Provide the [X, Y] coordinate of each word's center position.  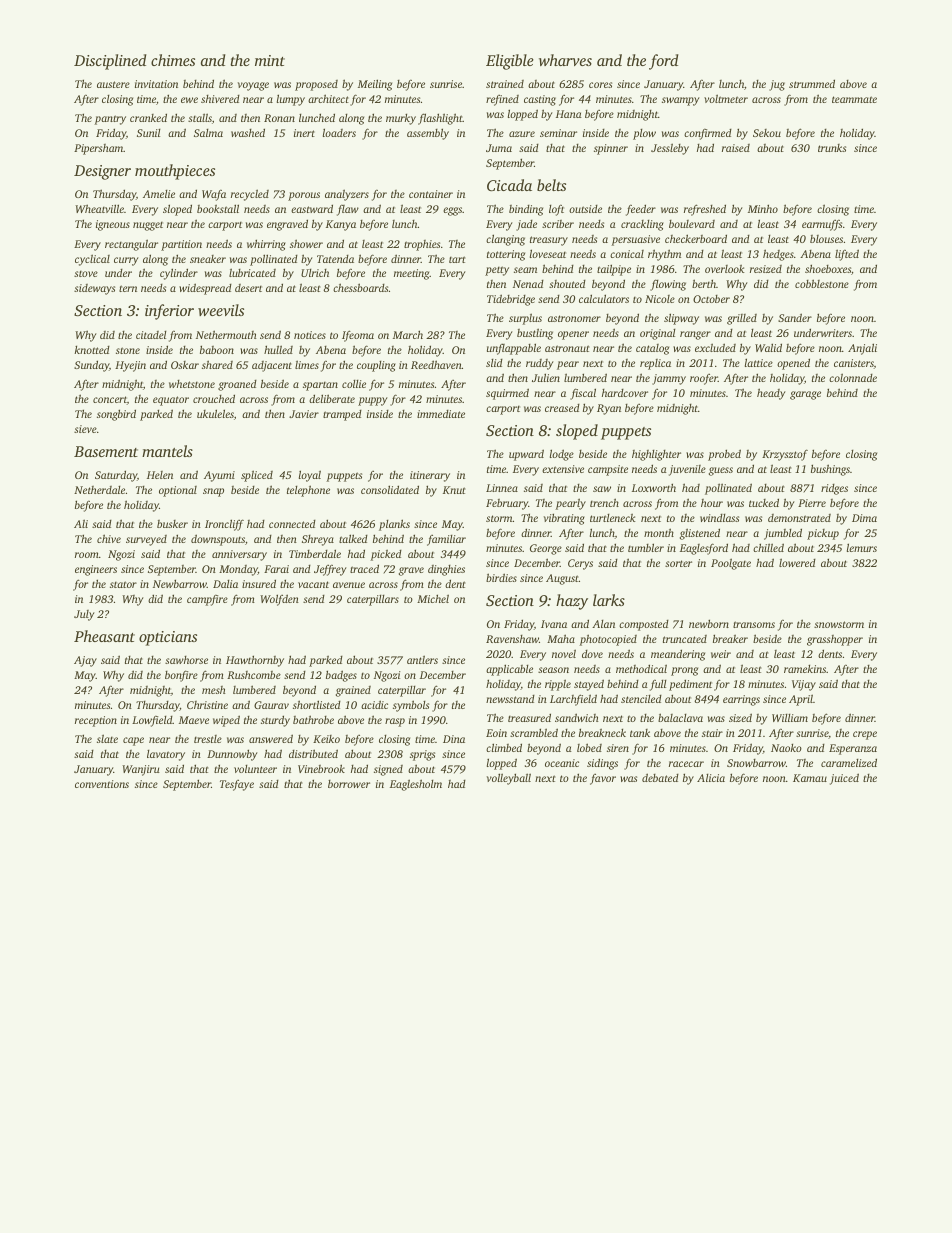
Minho [763, 208]
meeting [412, 274]
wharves [565, 60]
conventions [102, 784]
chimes [173, 60]
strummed [812, 83]
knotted [92, 349]
